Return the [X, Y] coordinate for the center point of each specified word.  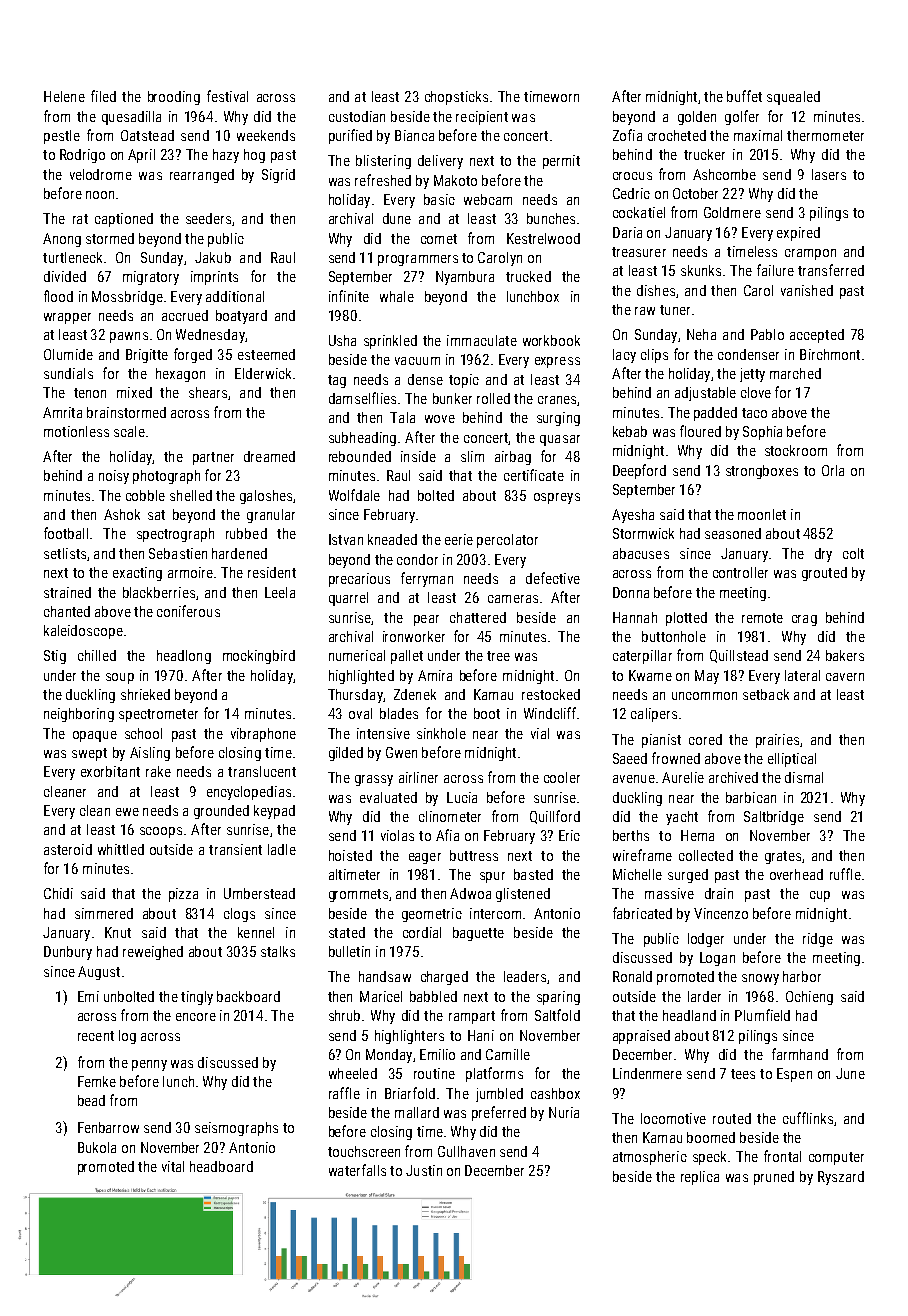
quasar [560, 440]
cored [705, 739]
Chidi [58, 893]
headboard [221, 1166]
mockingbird [259, 657]
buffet [744, 96]
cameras [513, 599]
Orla [833, 470]
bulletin [349, 951]
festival [227, 96]
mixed [134, 392]
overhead [796, 874]
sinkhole [441, 733]
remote [762, 618]
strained [67, 592]
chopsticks [456, 98]
